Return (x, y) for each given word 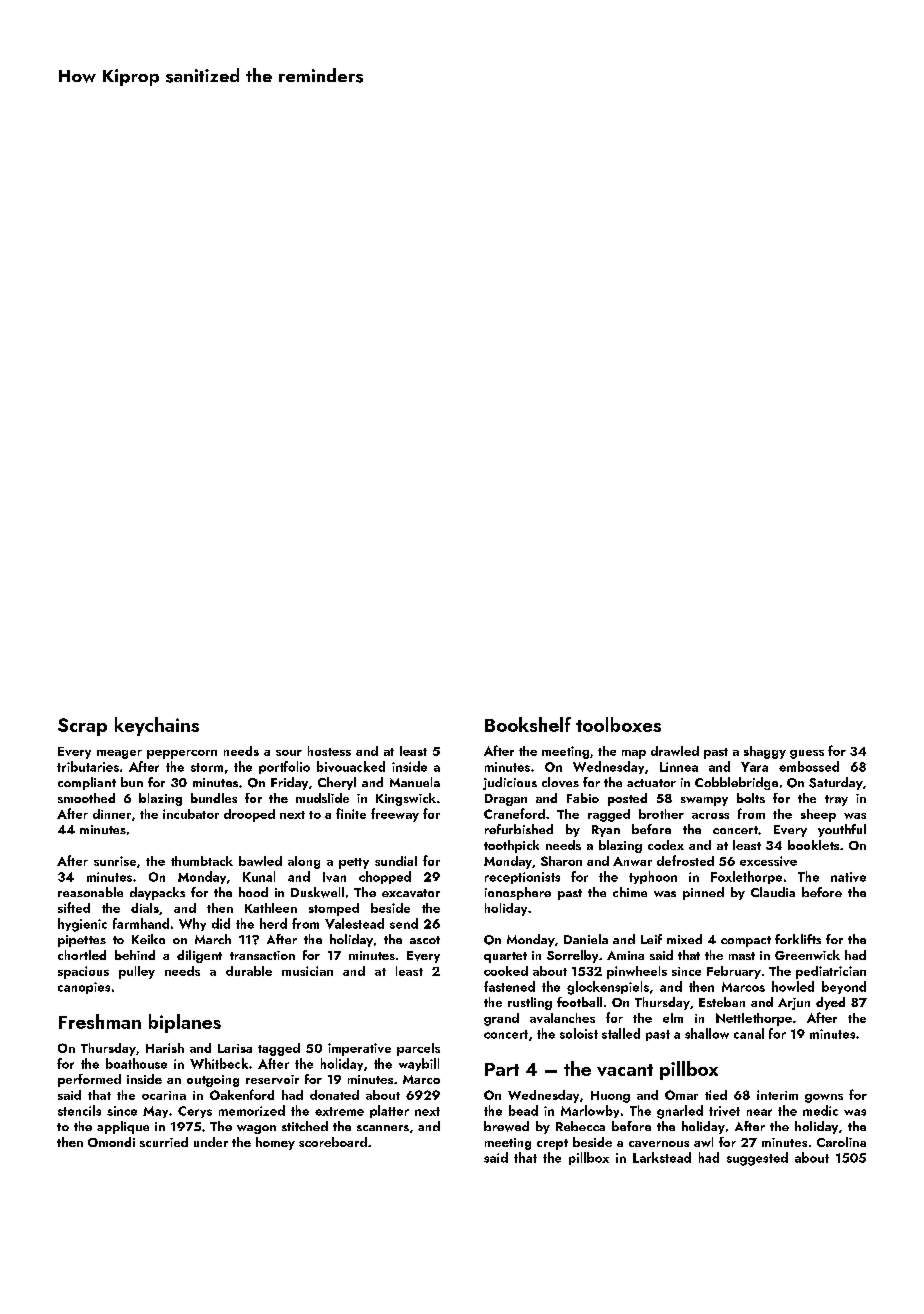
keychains (157, 726)
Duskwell (317, 892)
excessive (768, 861)
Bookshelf (528, 724)
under (211, 1142)
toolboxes (618, 724)
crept (552, 1144)
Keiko (148, 939)
